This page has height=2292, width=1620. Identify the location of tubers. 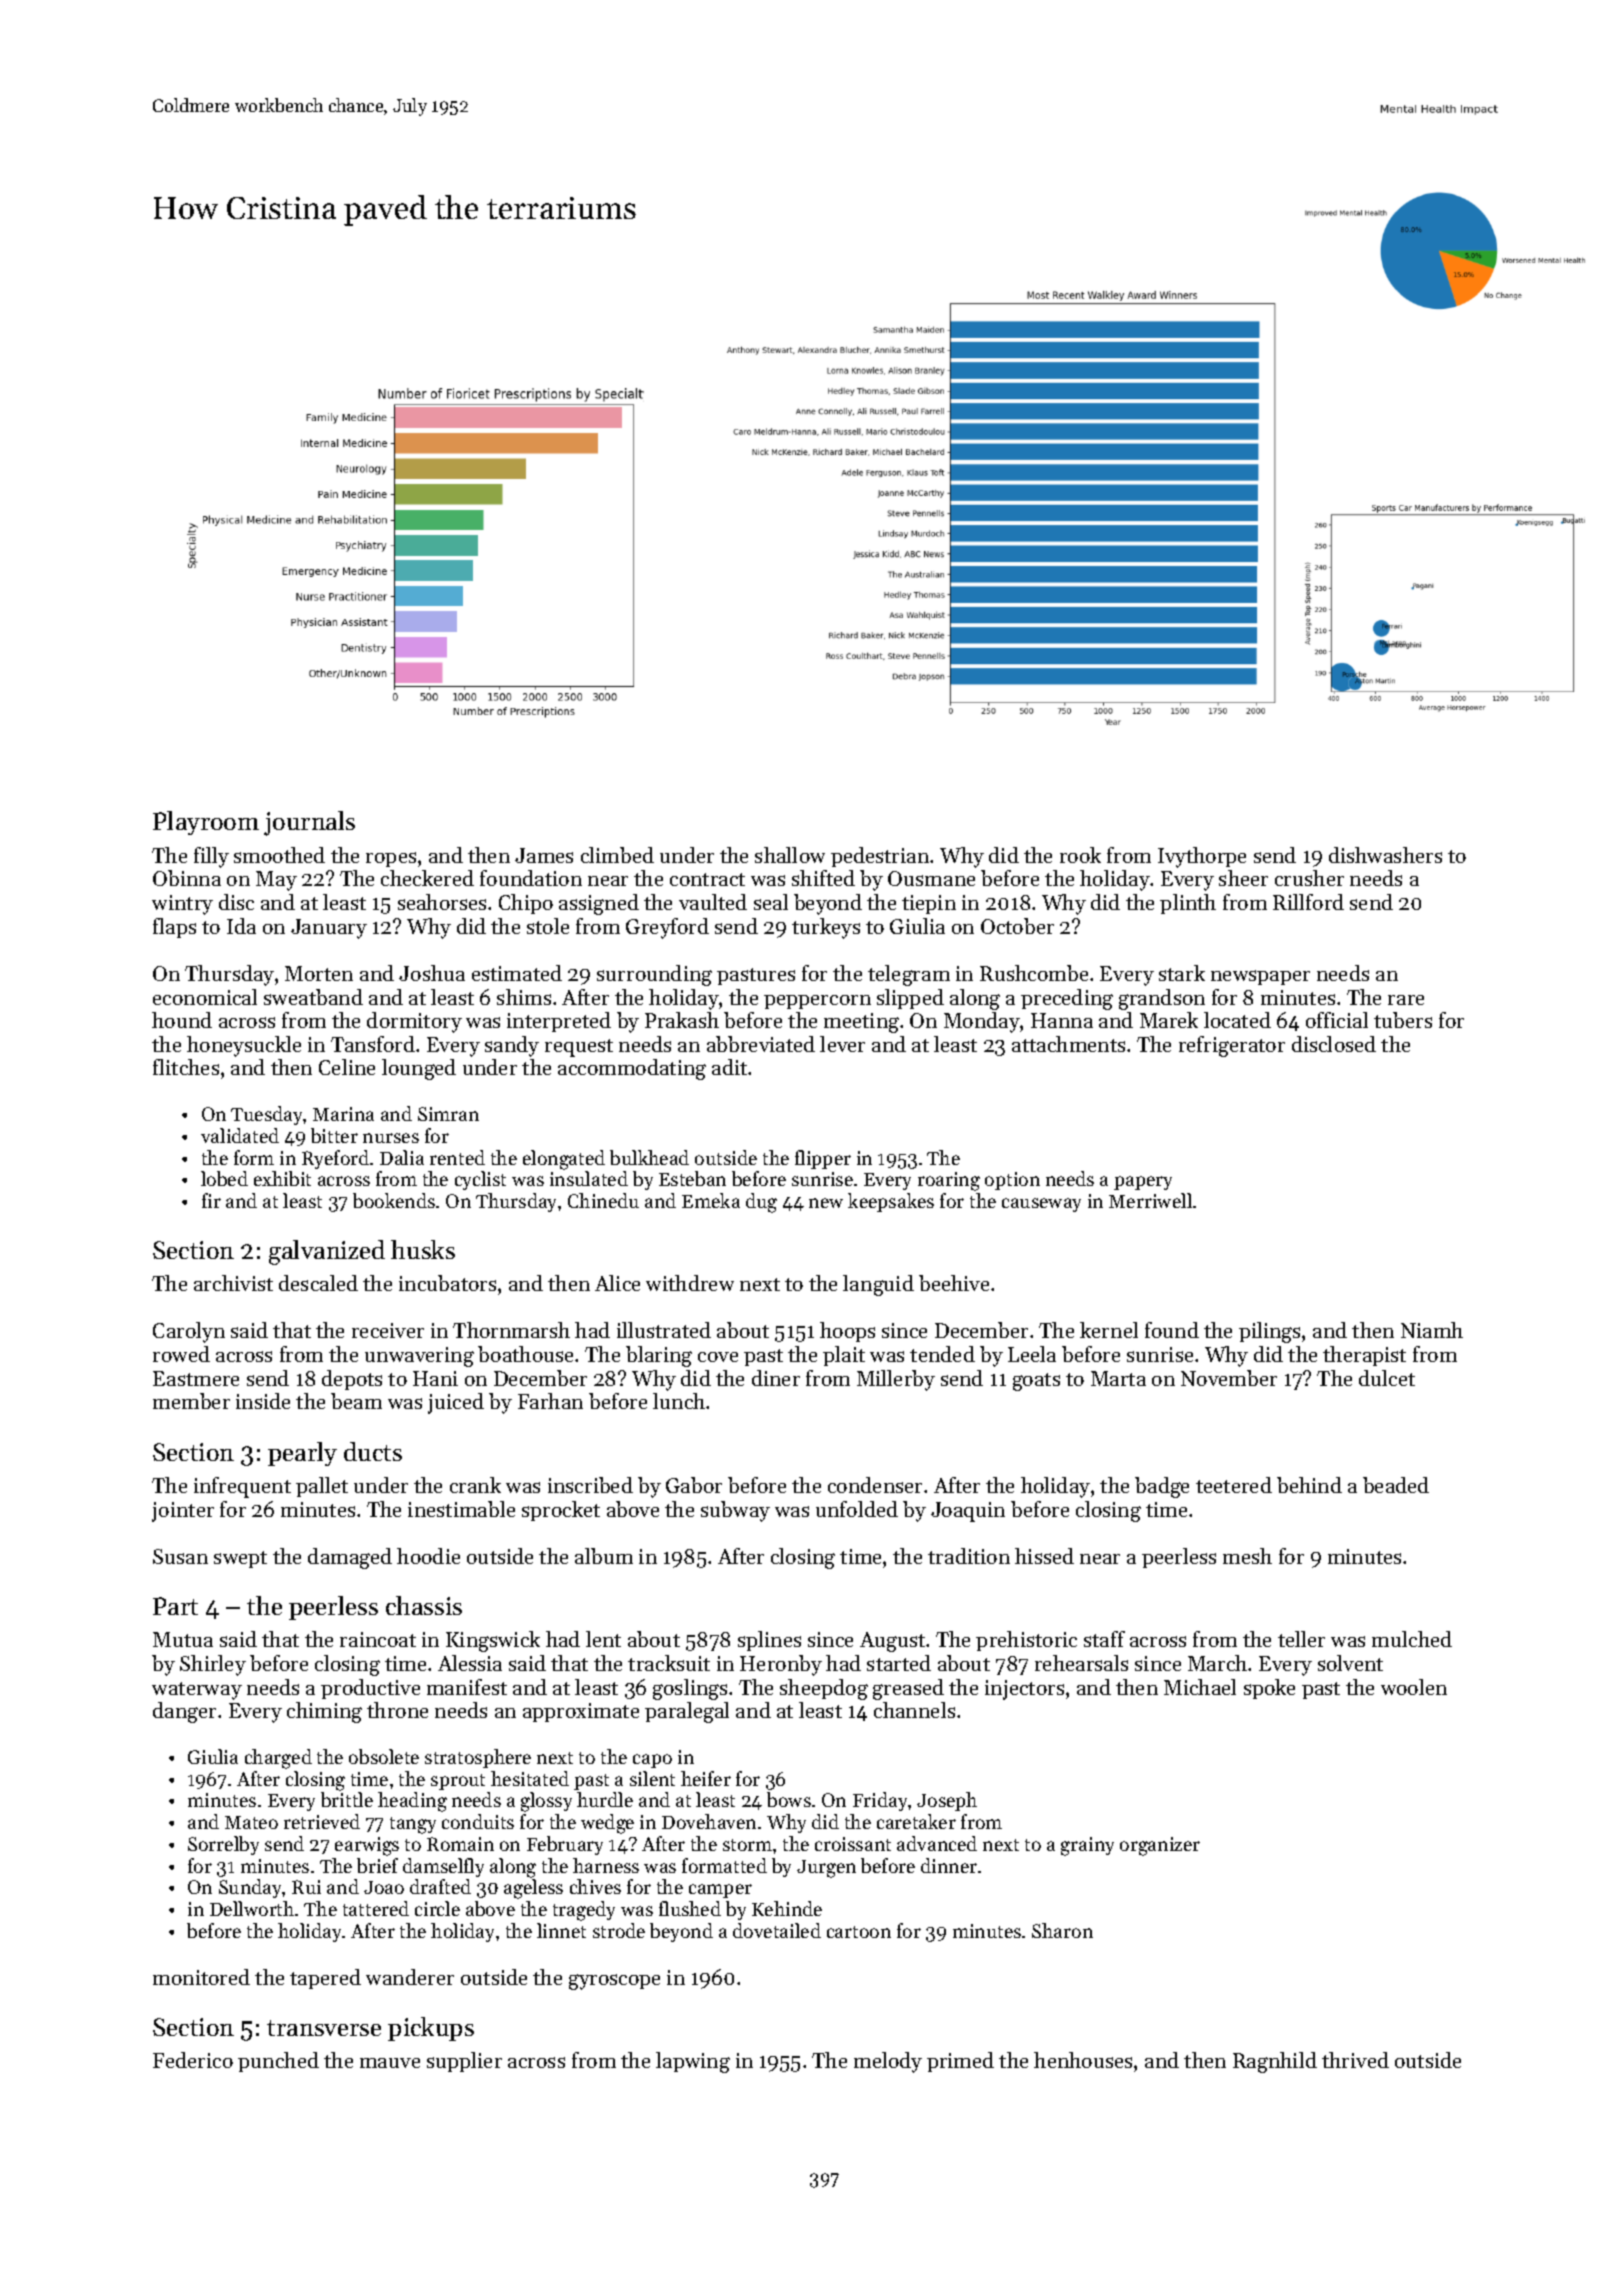
(1403, 1020).
